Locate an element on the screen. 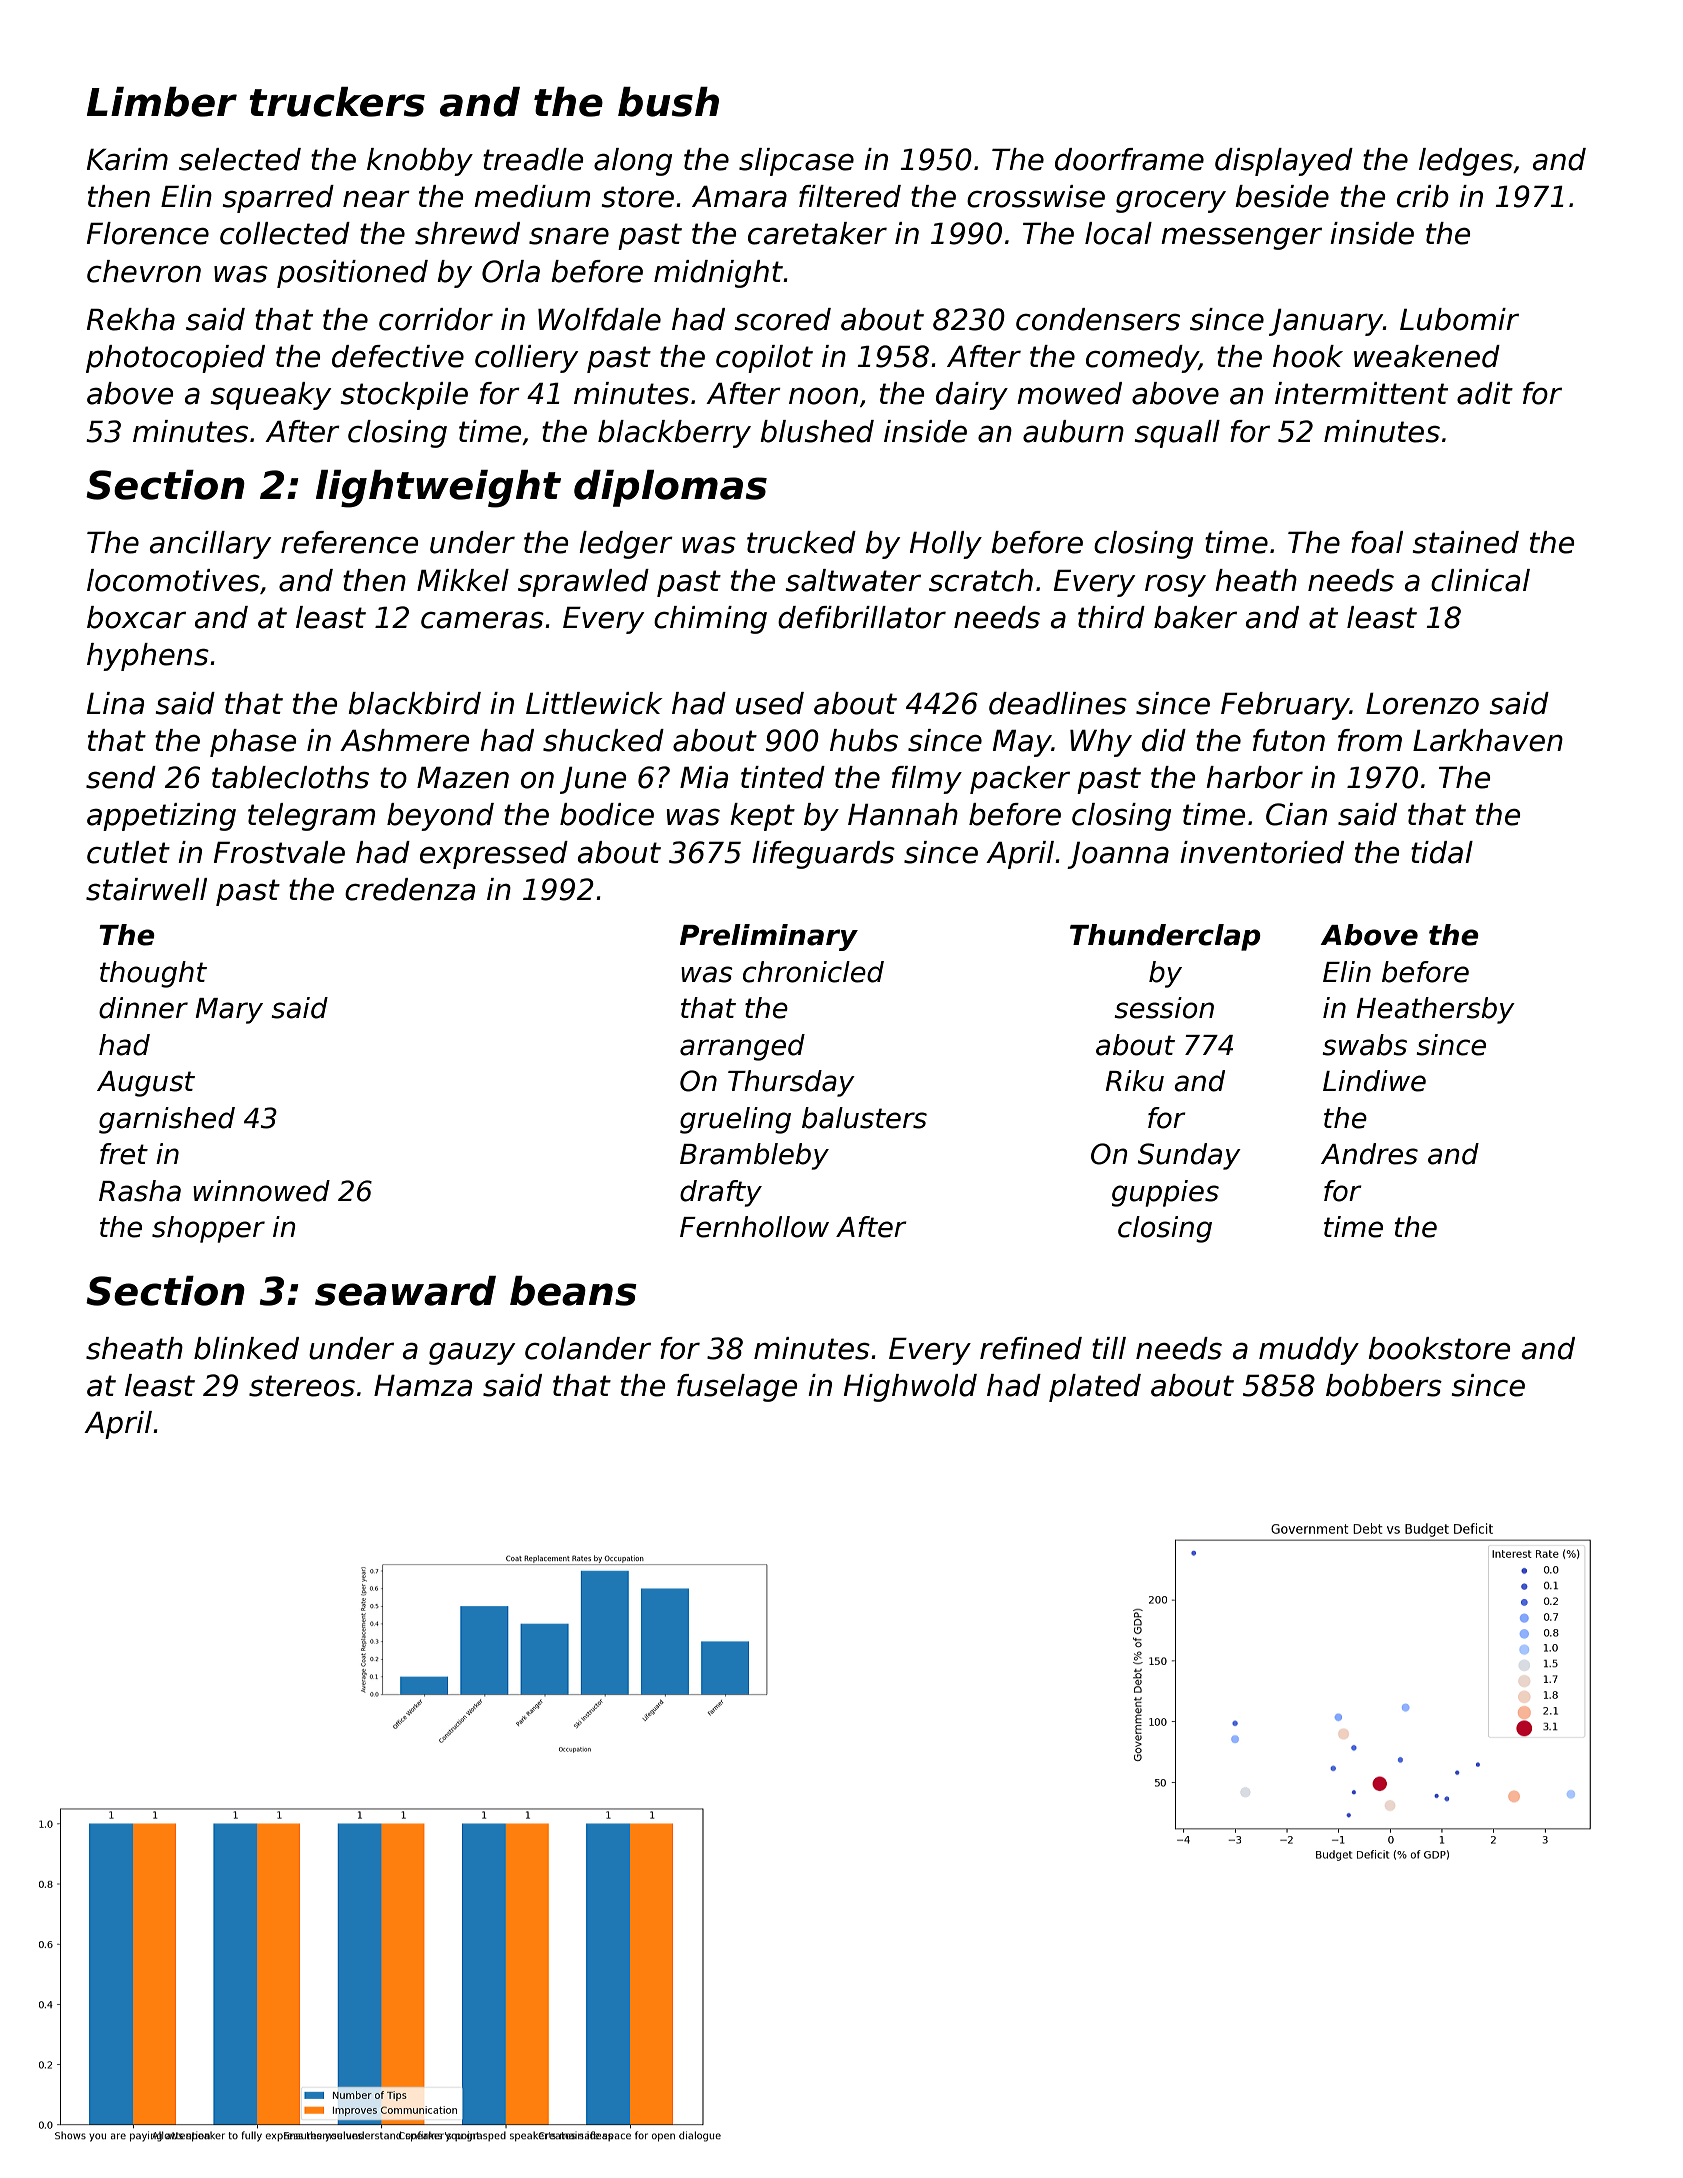 The image size is (1683, 2178). Lubomir is located at coordinates (1459, 319).
